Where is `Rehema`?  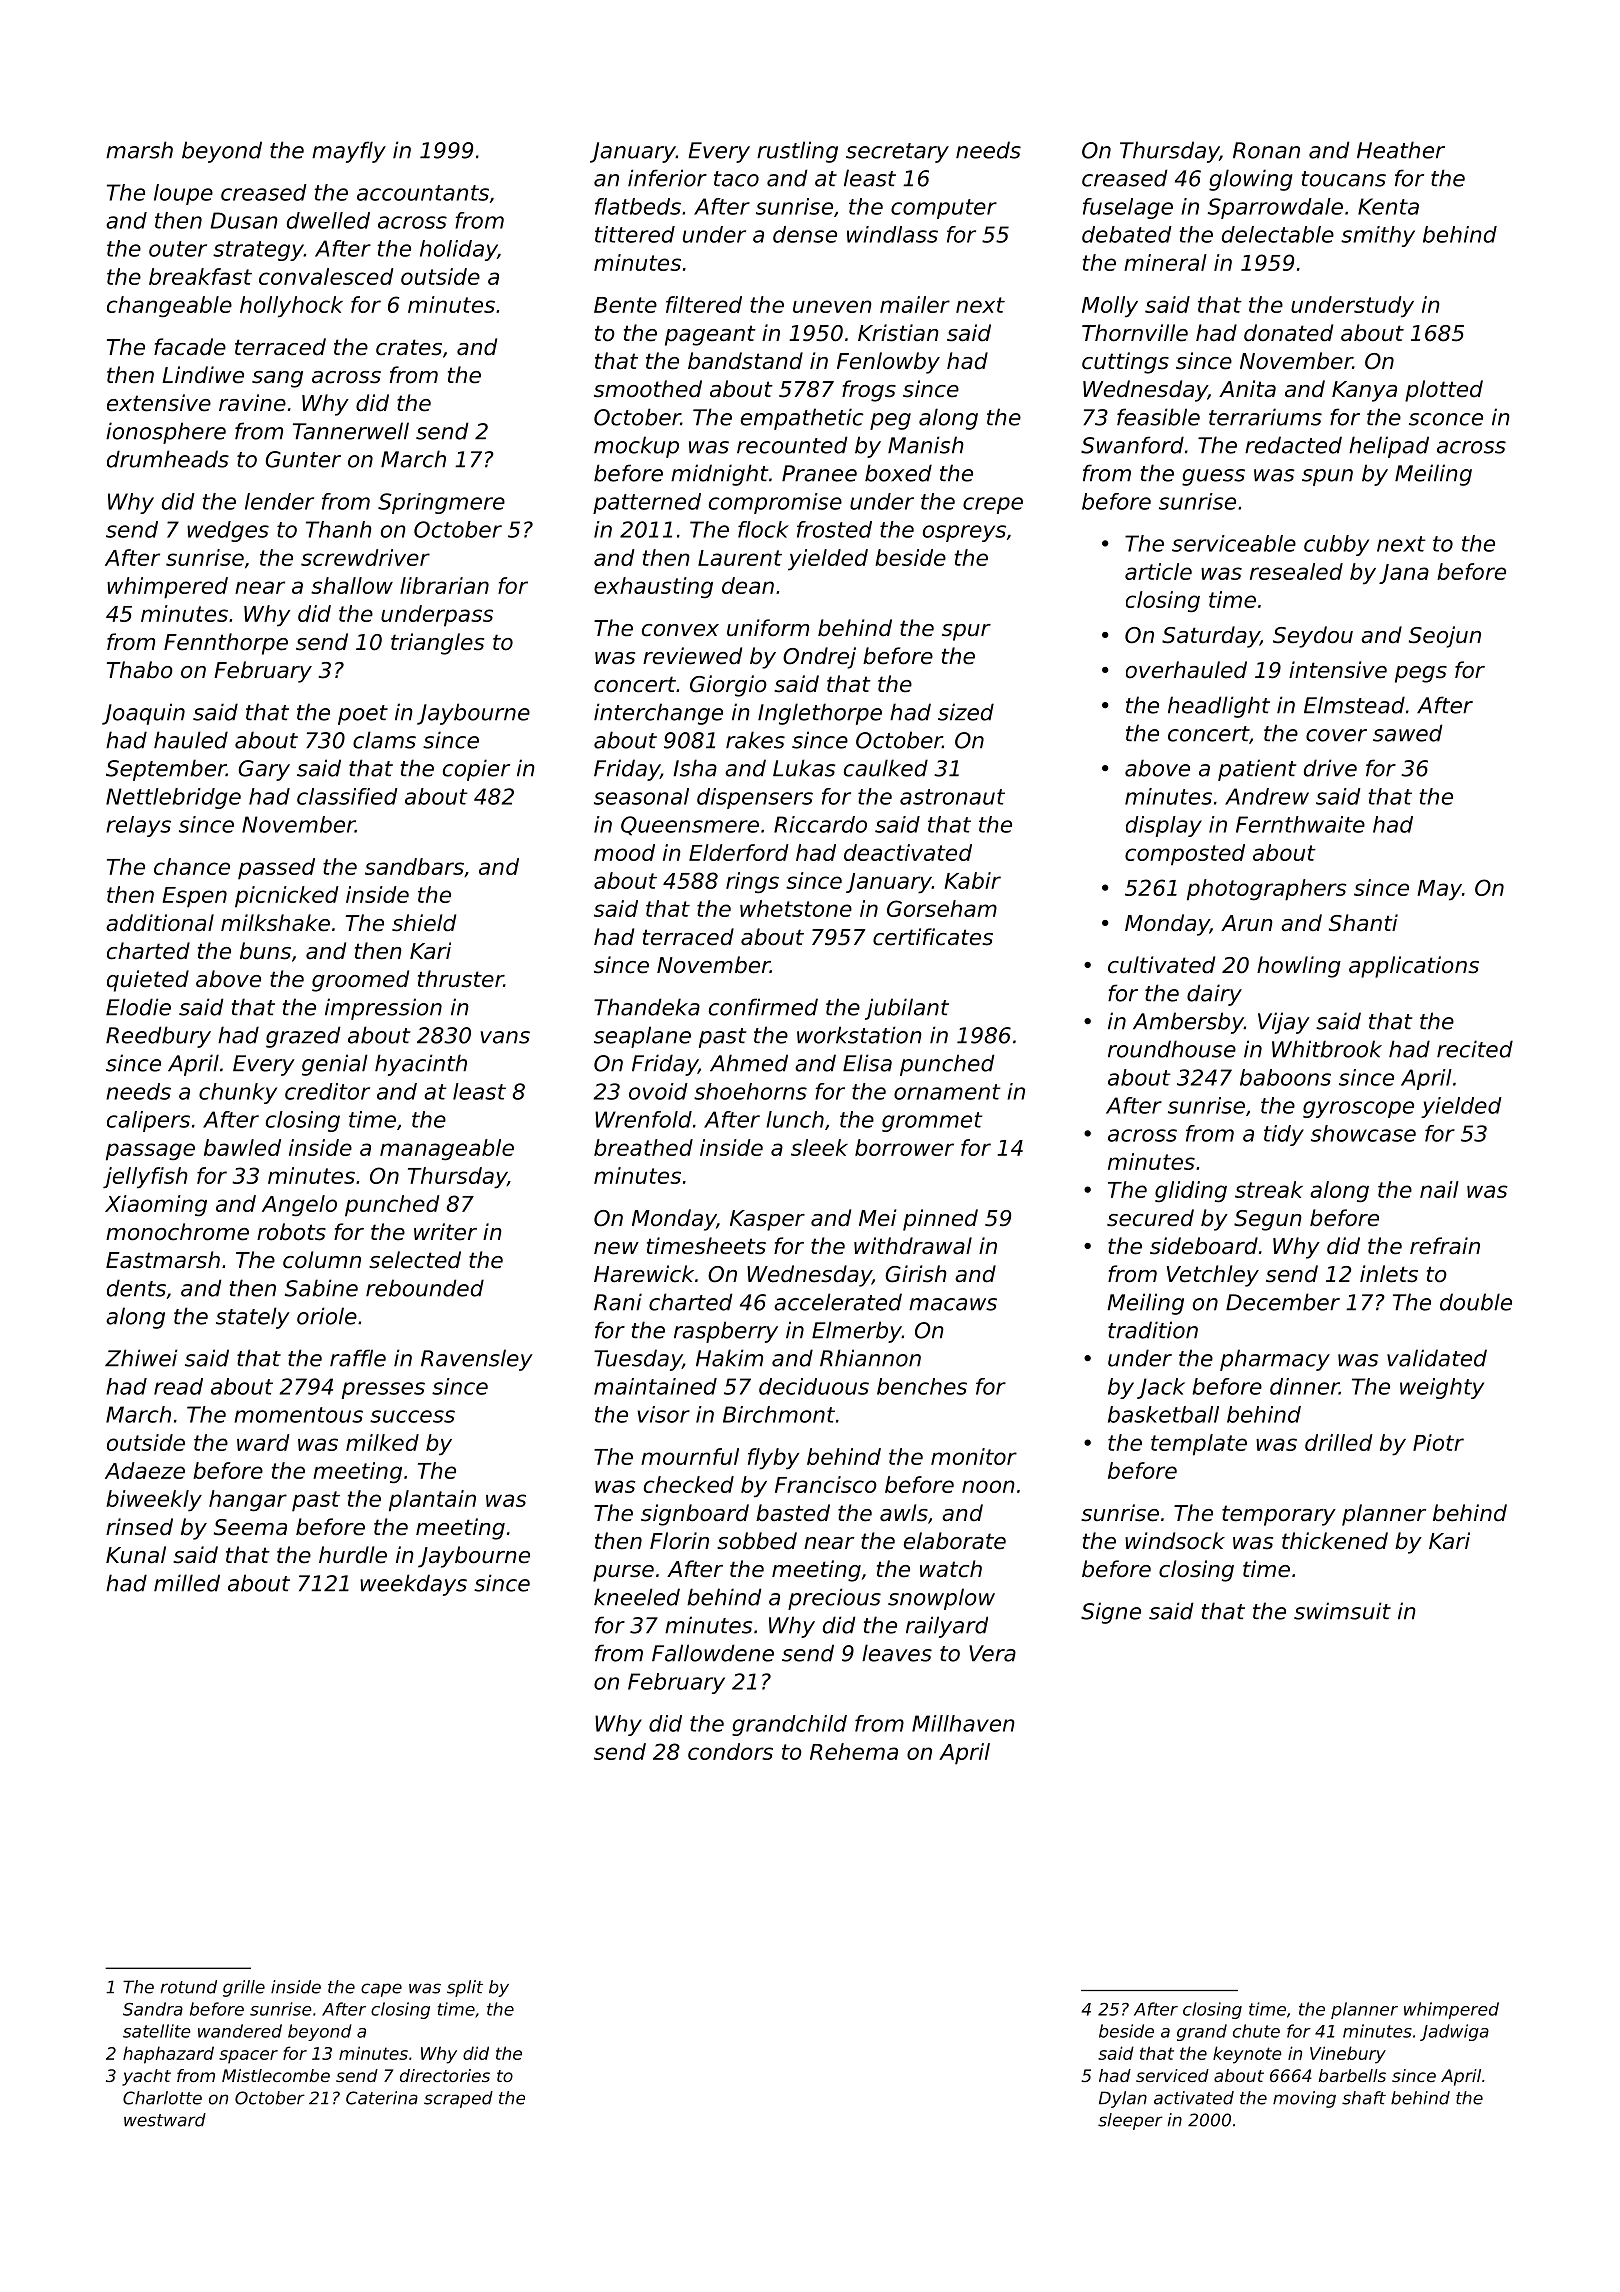
Rehema is located at coordinates (854, 1751).
